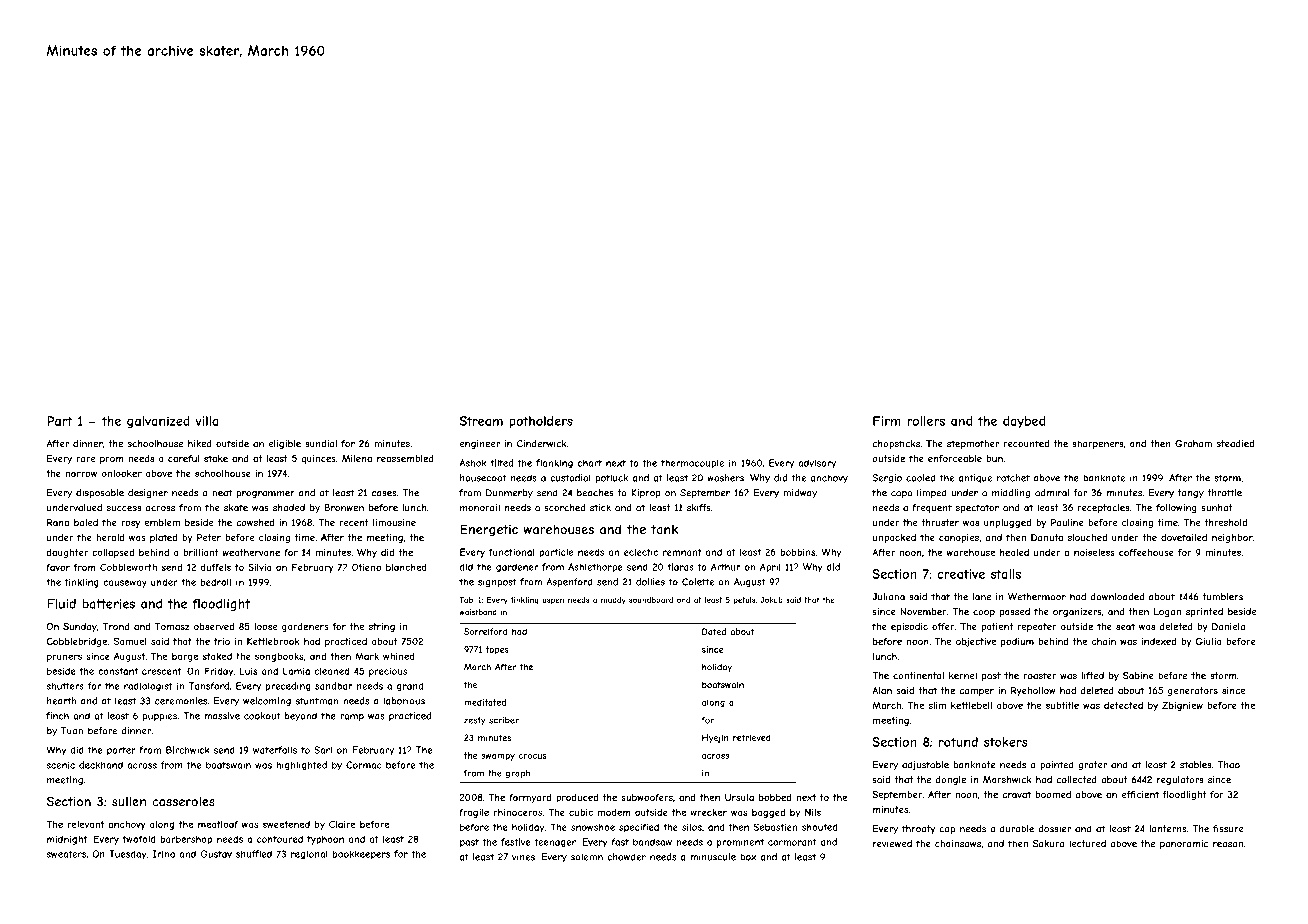 The height and width of the image is (924, 1308). Describe the element at coordinates (61, 701) in the image. I see `hearth` at that location.
